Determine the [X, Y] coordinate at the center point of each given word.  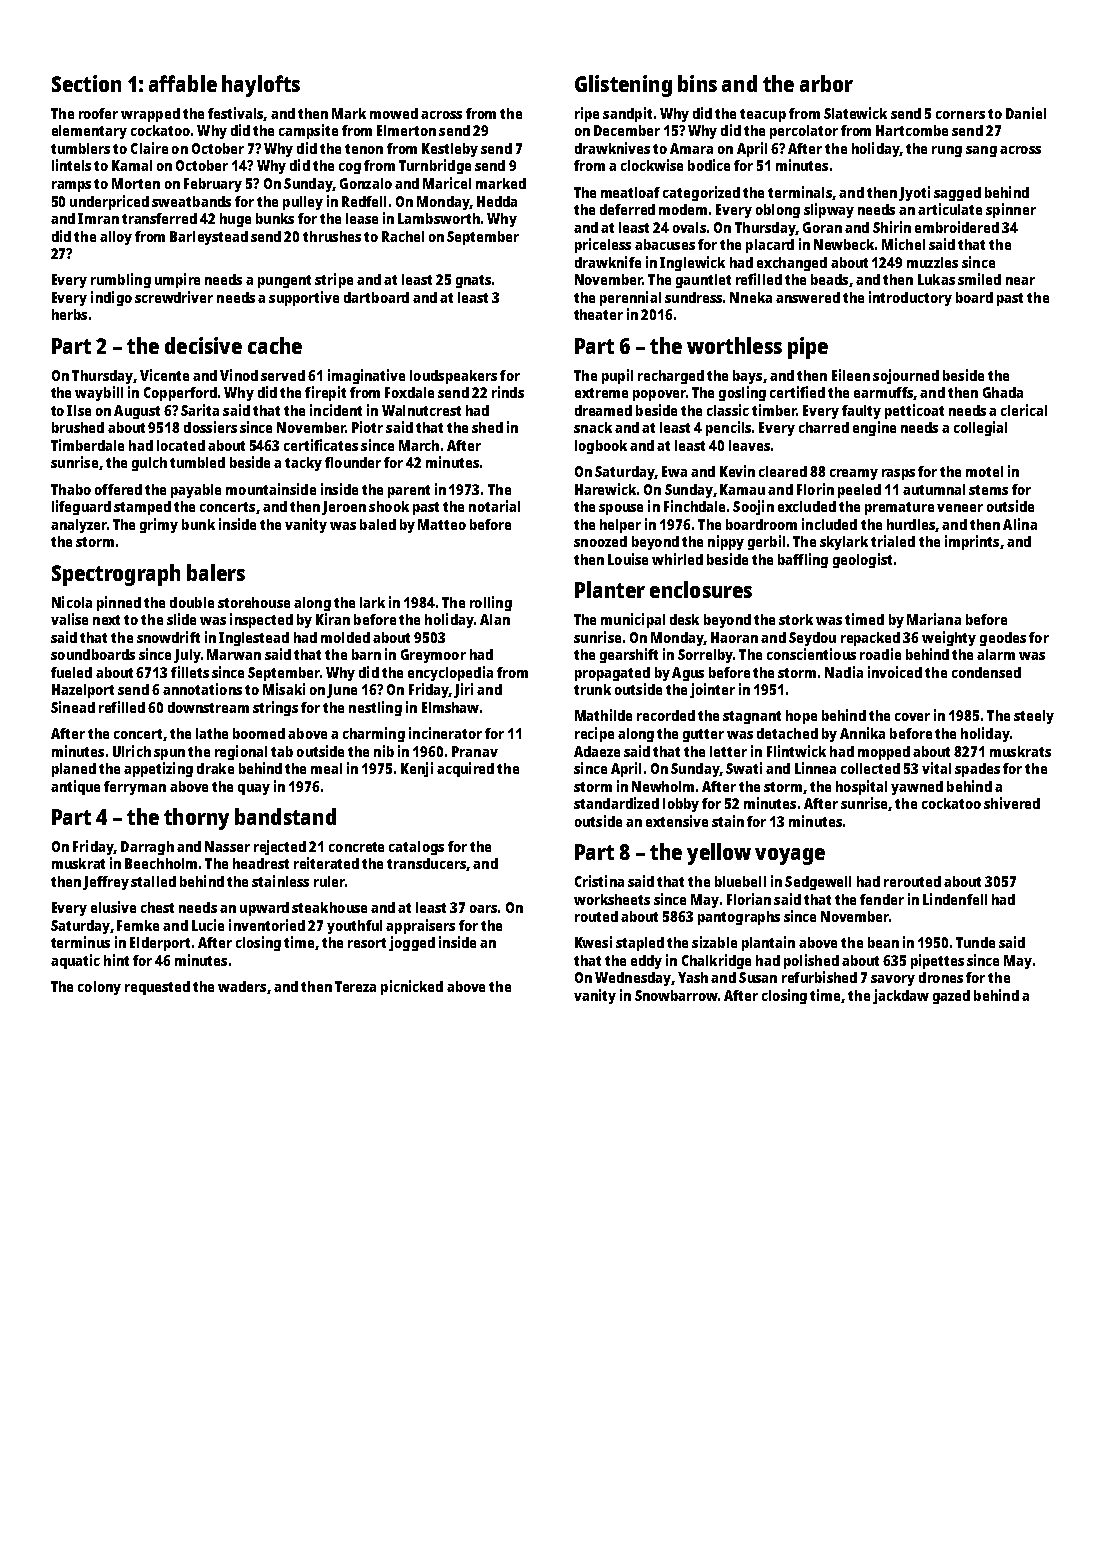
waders [242, 986]
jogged [412, 943]
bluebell [740, 881]
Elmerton [406, 130]
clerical [1024, 410]
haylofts [261, 86]
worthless [734, 345]
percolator [804, 132]
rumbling [121, 280]
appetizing [158, 769]
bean [883, 942]
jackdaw [901, 996]
